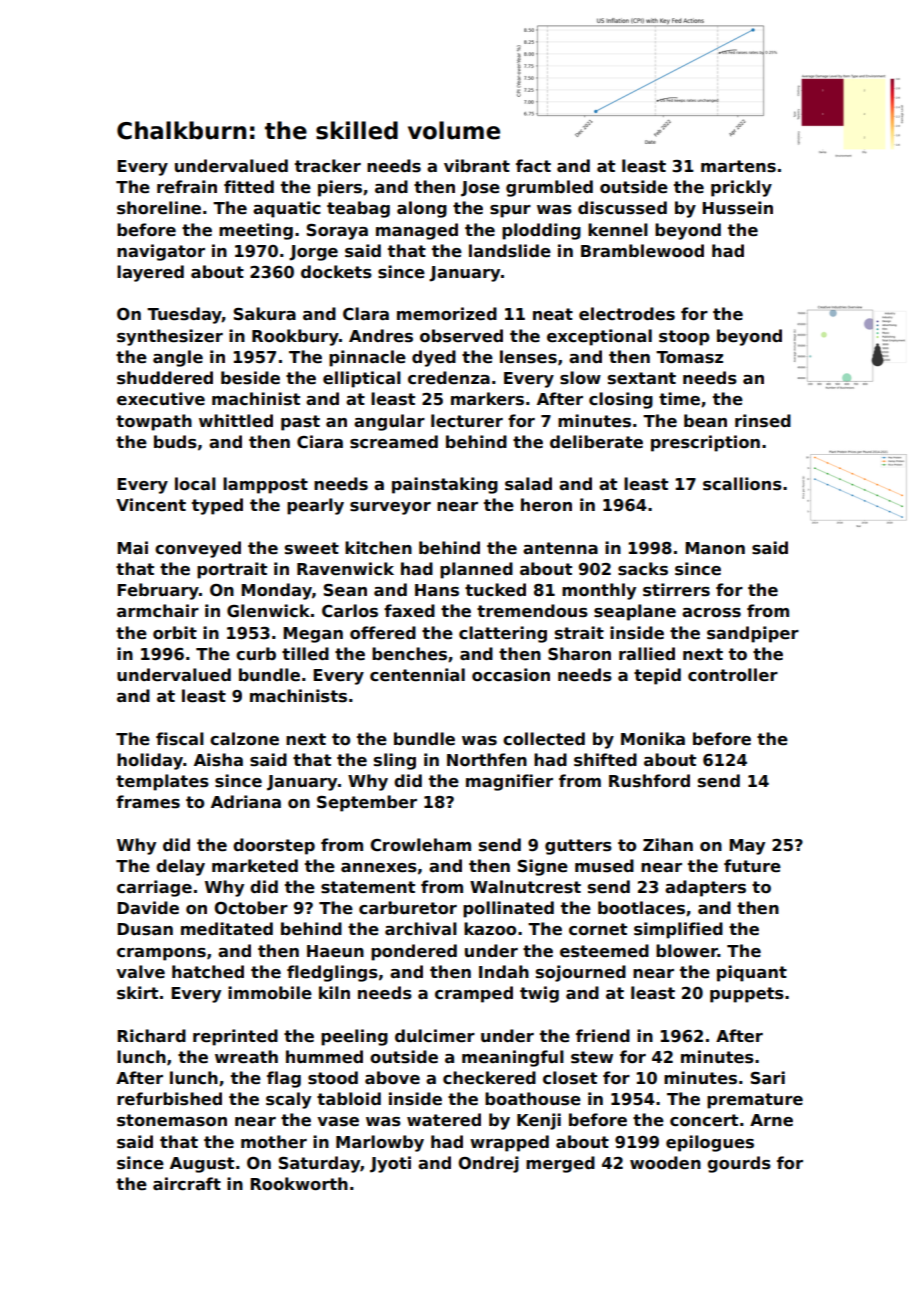  I want to click on kennel, so click(618, 230).
